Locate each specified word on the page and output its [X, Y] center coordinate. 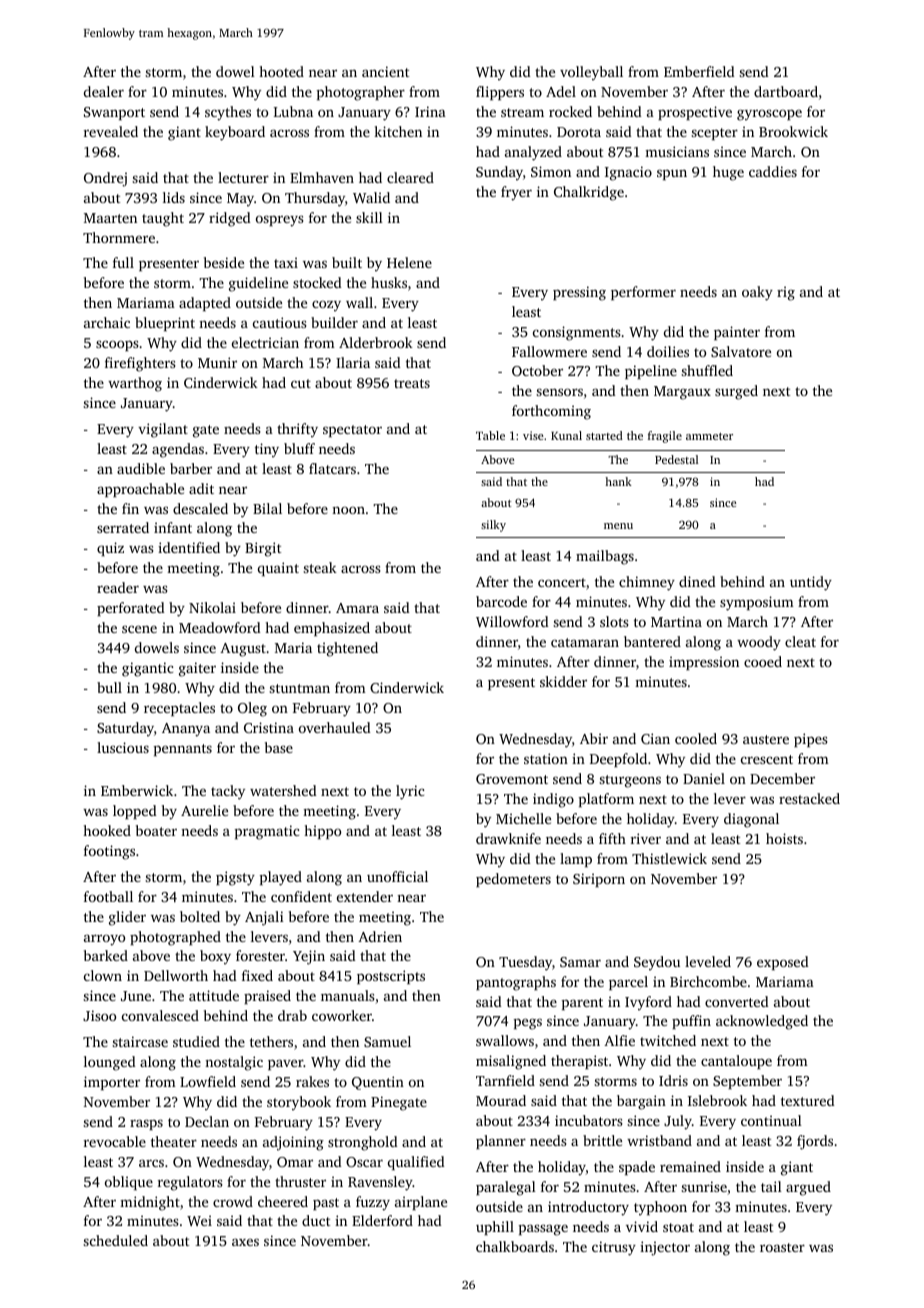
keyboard [235, 133]
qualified [416, 1163]
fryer [516, 193]
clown [103, 975]
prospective [695, 113]
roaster [782, 1247]
